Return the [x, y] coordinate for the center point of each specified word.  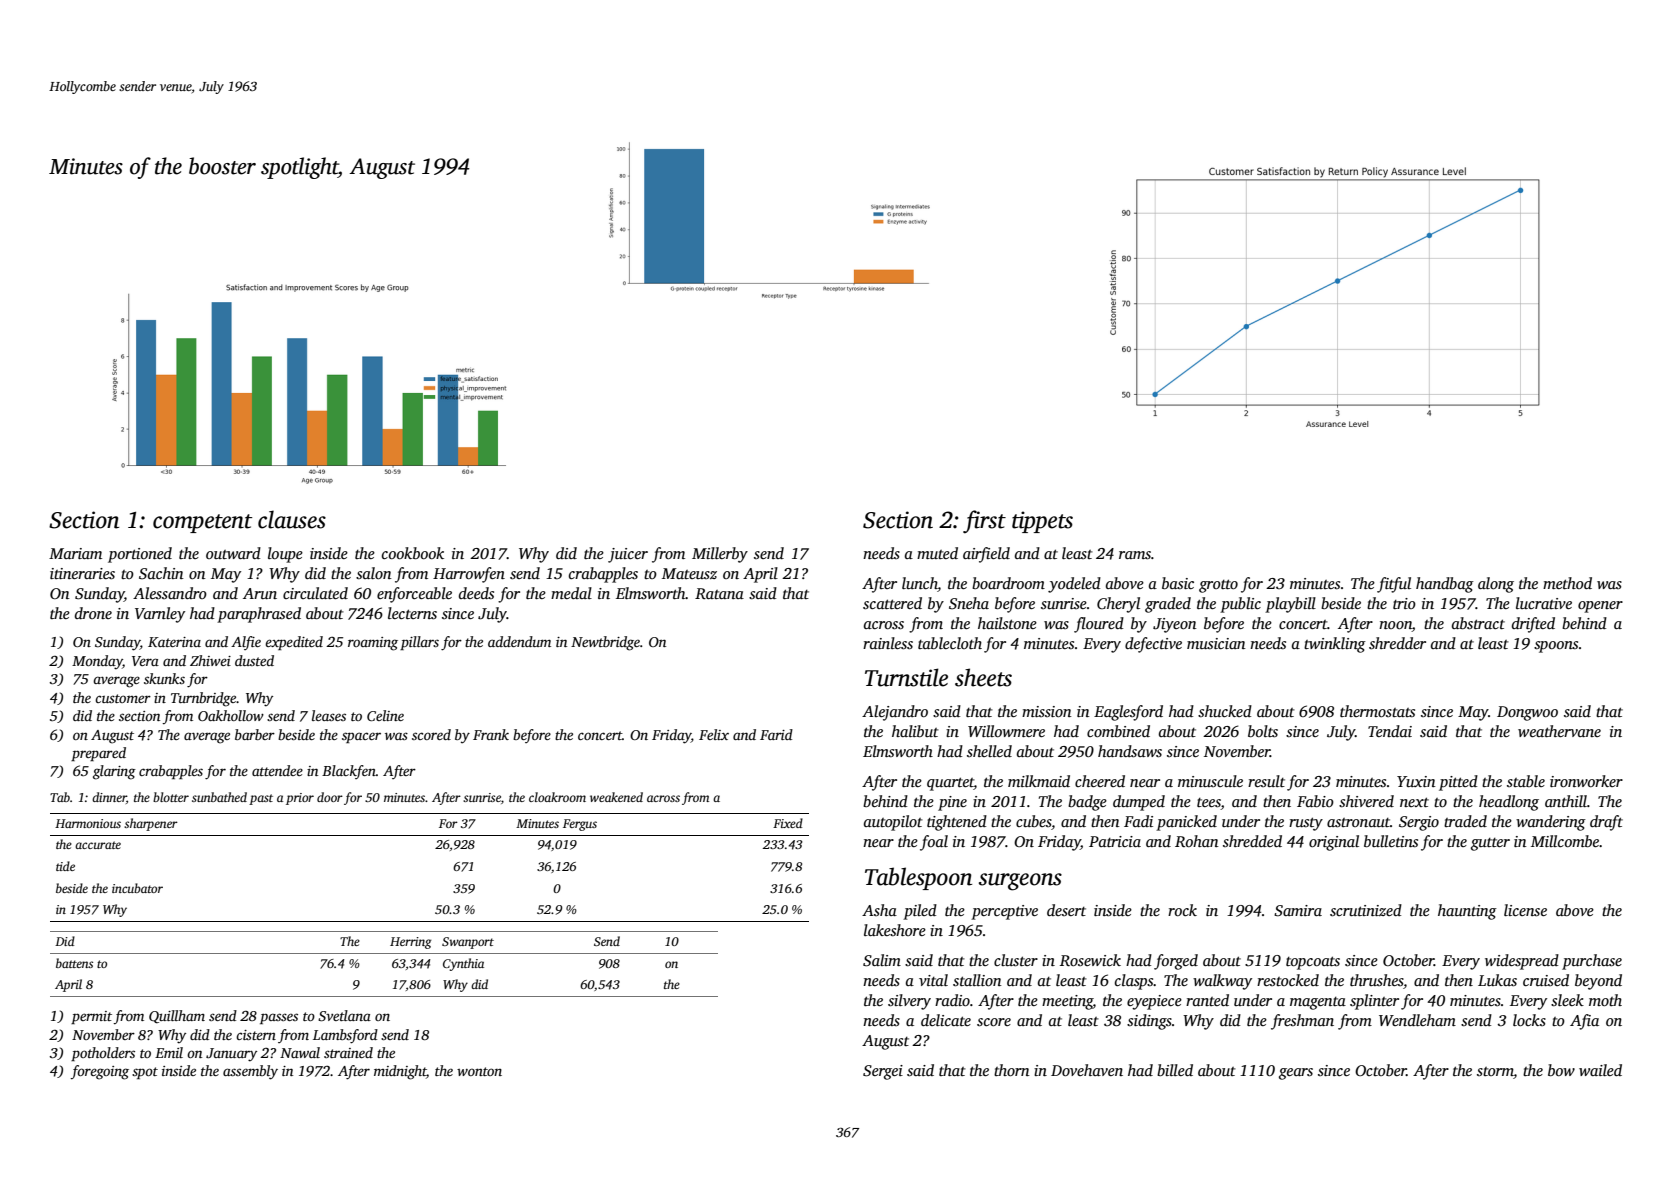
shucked [1225, 711]
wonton [479, 1071]
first [984, 522]
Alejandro [895, 713]
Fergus [580, 825]
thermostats [1377, 711]
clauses [292, 519]
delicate [946, 1020]
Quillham [177, 1017]
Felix [714, 734]
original [1334, 843]
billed [1175, 1070]
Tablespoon [918, 878]
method [1567, 583]
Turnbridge [203, 699]
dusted [254, 660]
